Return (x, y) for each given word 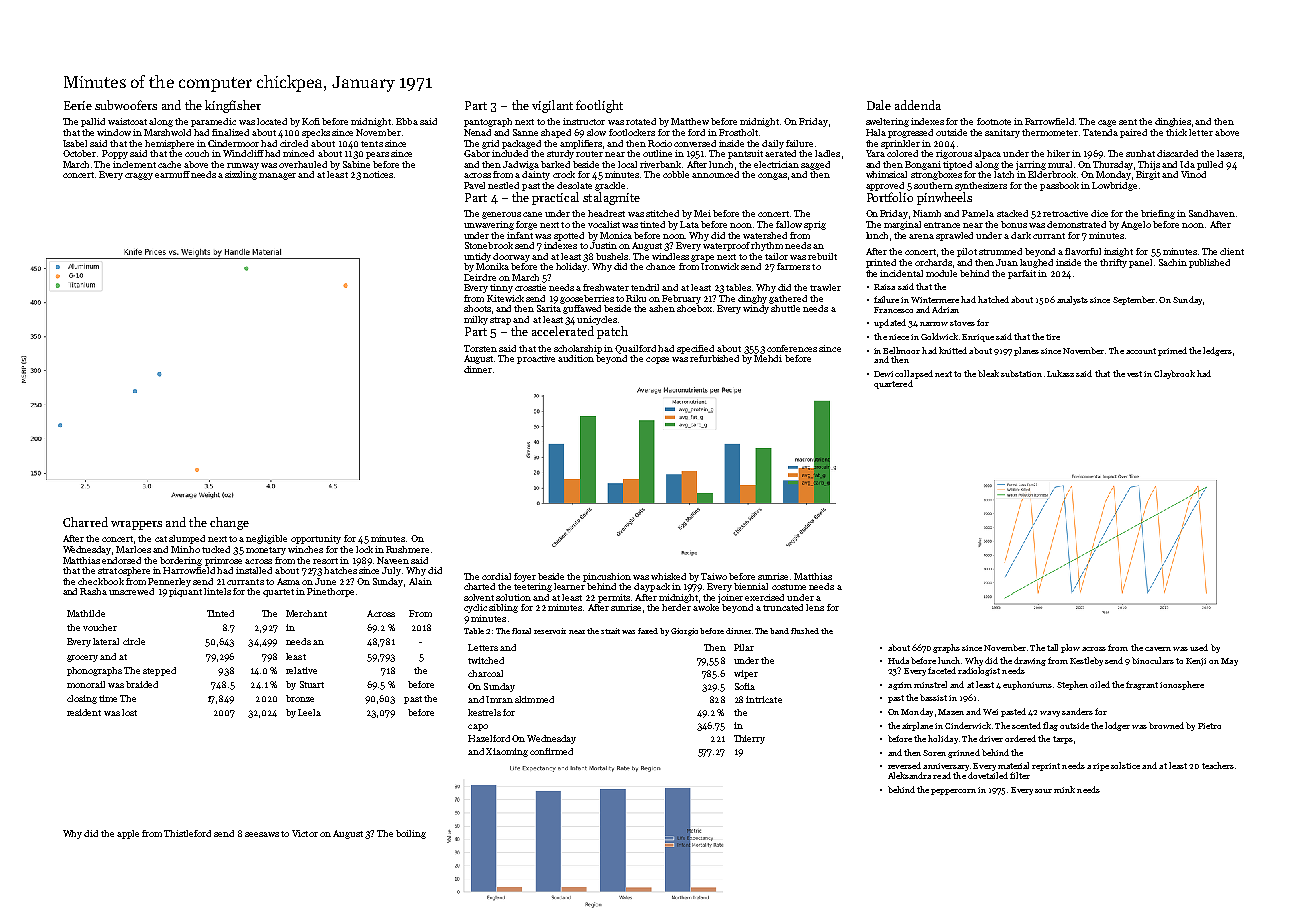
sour (1043, 791)
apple (128, 834)
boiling (411, 834)
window (114, 132)
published (1209, 263)
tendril (645, 287)
